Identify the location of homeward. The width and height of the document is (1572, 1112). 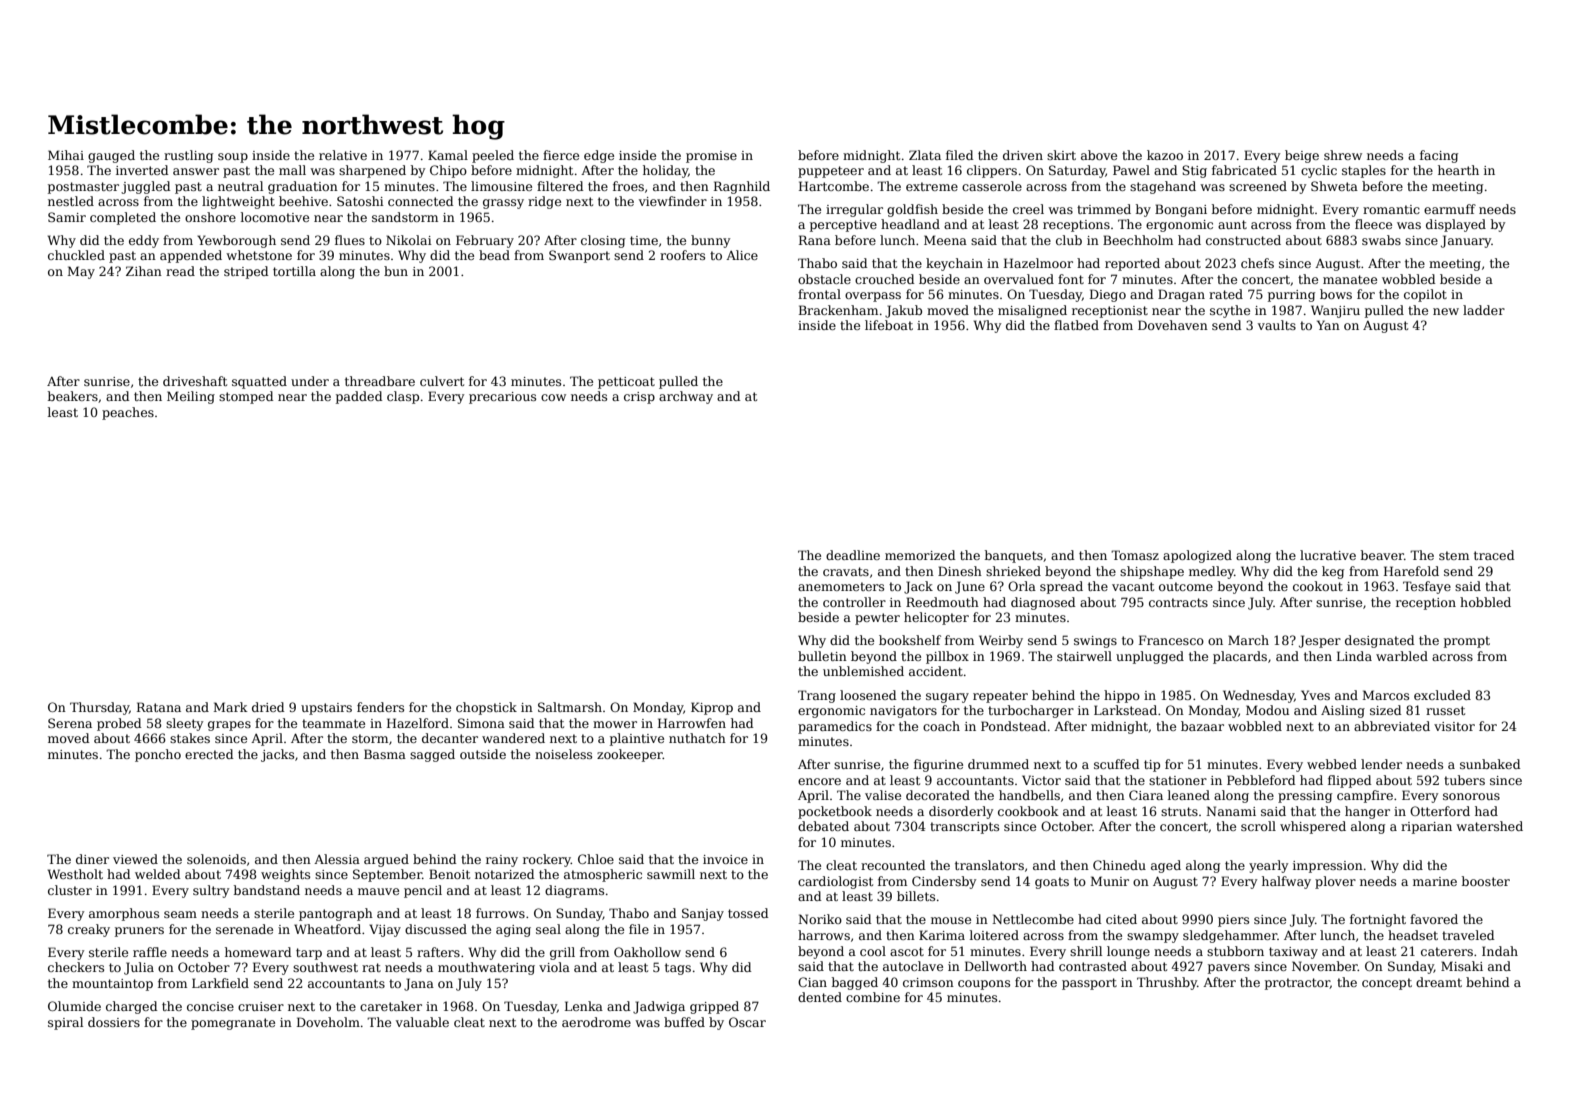
(258, 952).
